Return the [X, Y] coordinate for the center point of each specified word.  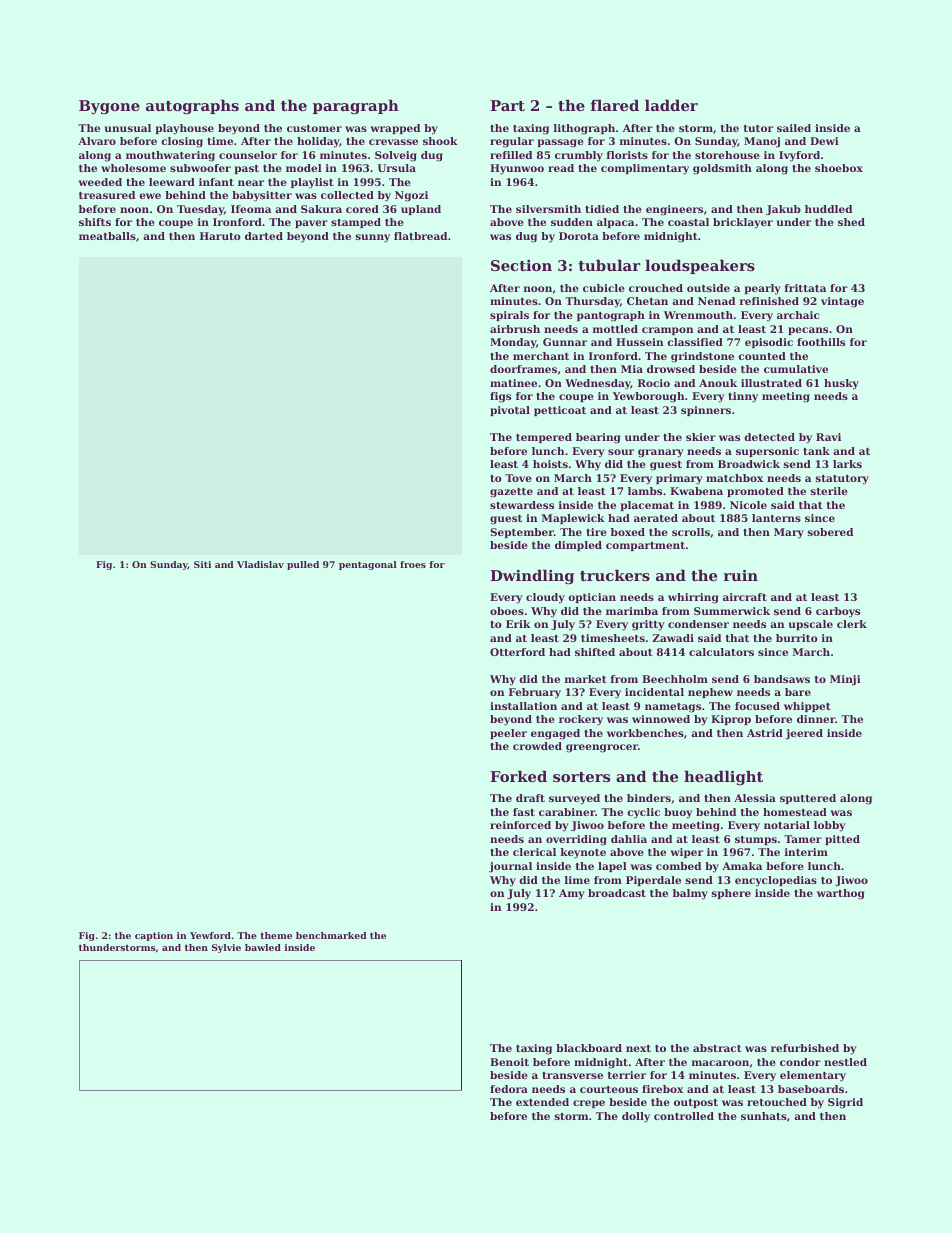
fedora [509, 1089]
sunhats [764, 1116]
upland [421, 210]
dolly [636, 1117]
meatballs [107, 236]
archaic [798, 315]
